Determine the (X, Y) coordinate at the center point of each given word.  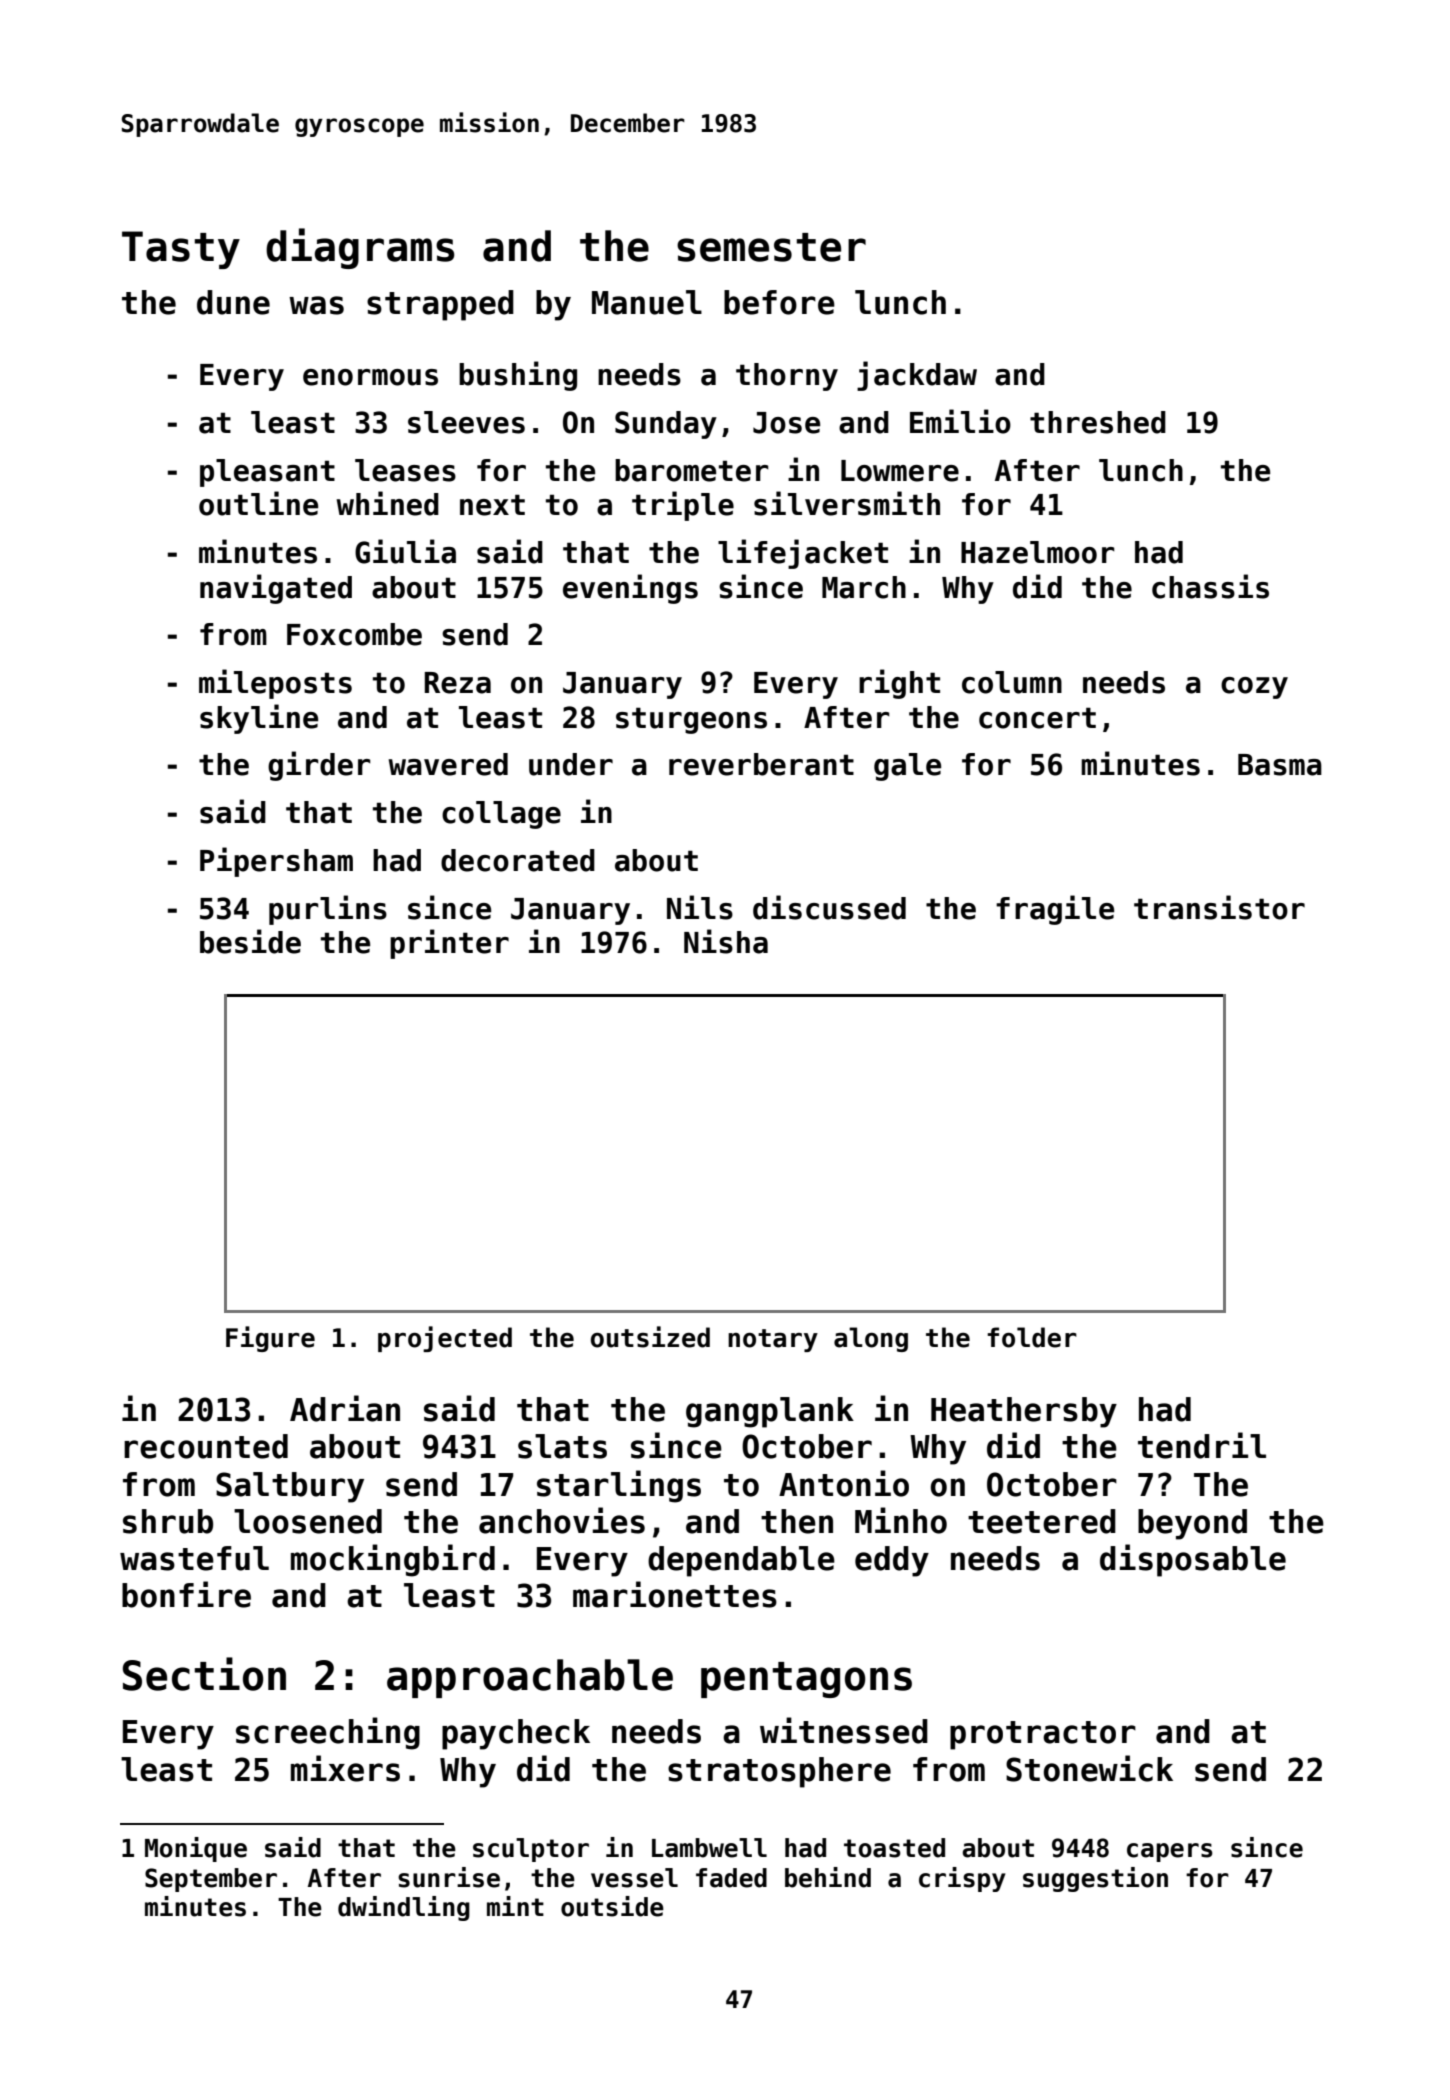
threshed (1098, 422)
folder (1032, 1337)
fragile (1055, 910)
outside (612, 1906)
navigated (276, 589)
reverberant (761, 764)
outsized (650, 1337)
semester (771, 247)
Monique (196, 1849)
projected (445, 1339)
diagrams (360, 248)
